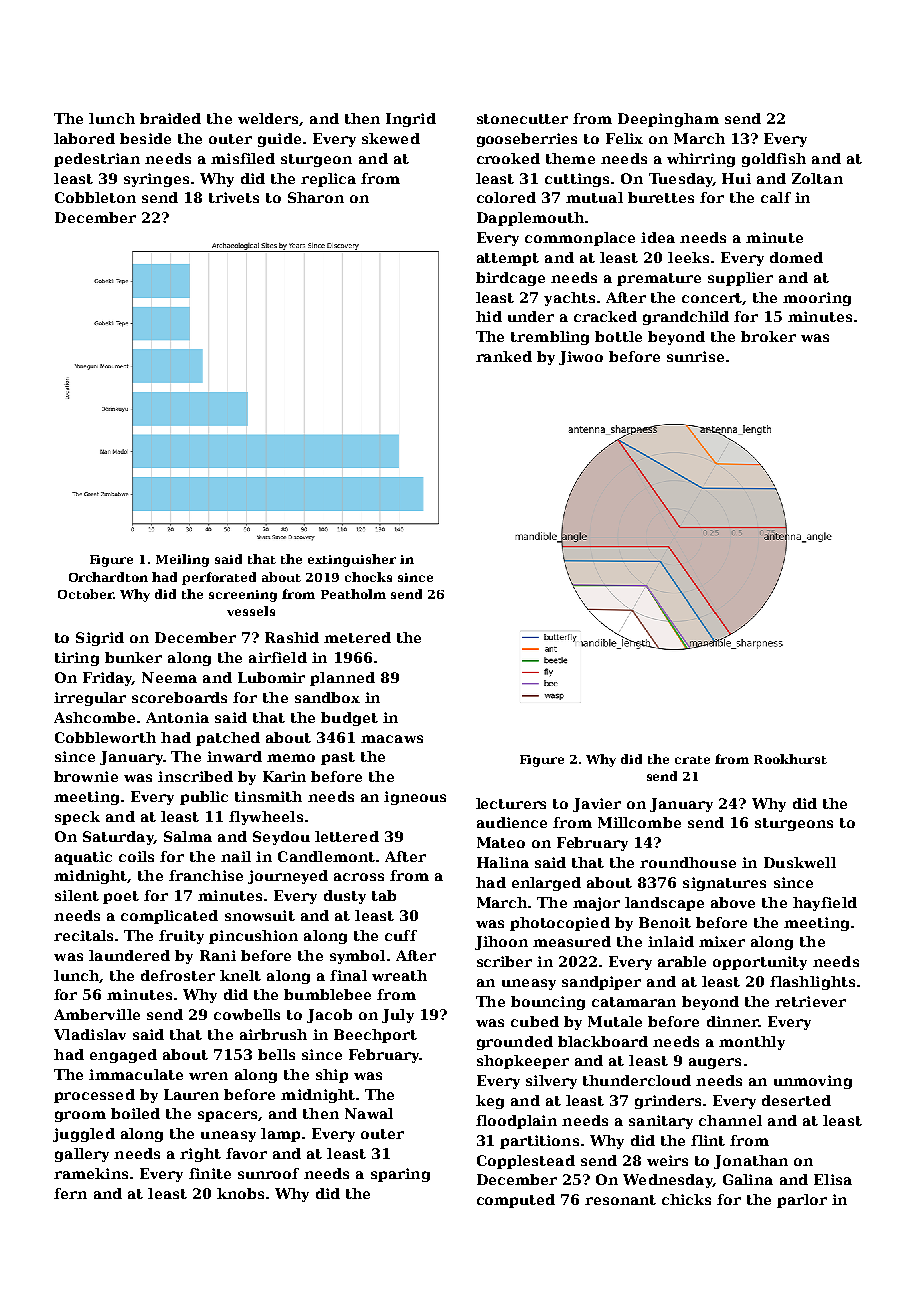 Image resolution: width=924 pixels, height=1308 pixels. I want to click on fern, so click(70, 1193).
